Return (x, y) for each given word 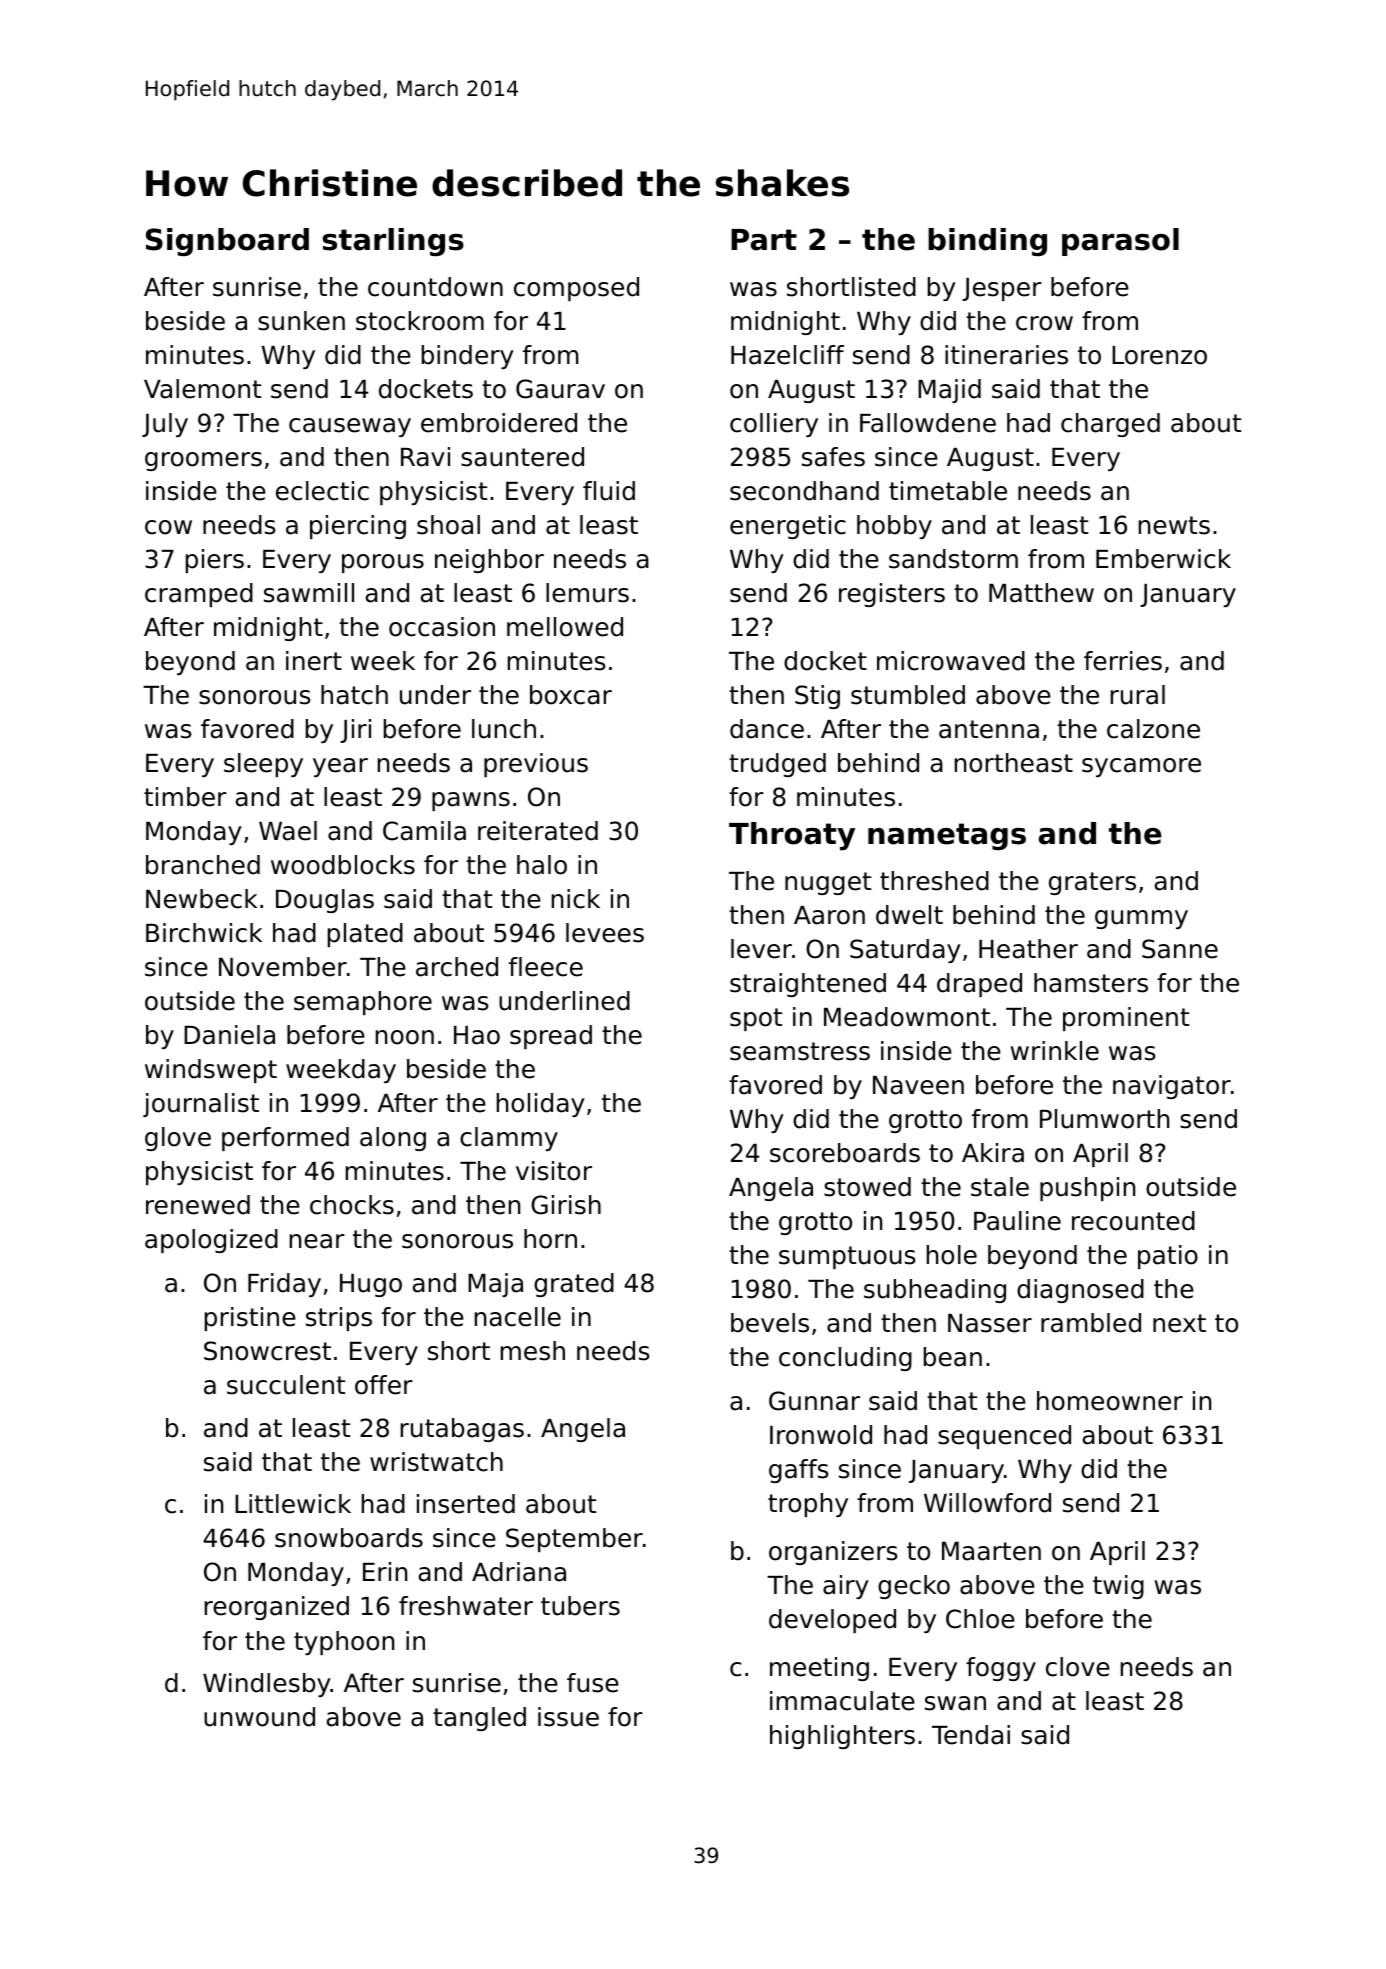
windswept (211, 1071)
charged (1110, 425)
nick (576, 899)
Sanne (1180, 949)
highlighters (842, 1737)
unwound (259, 1717)
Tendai (971, 1735)
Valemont (202, 389)
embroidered (499, 423)
